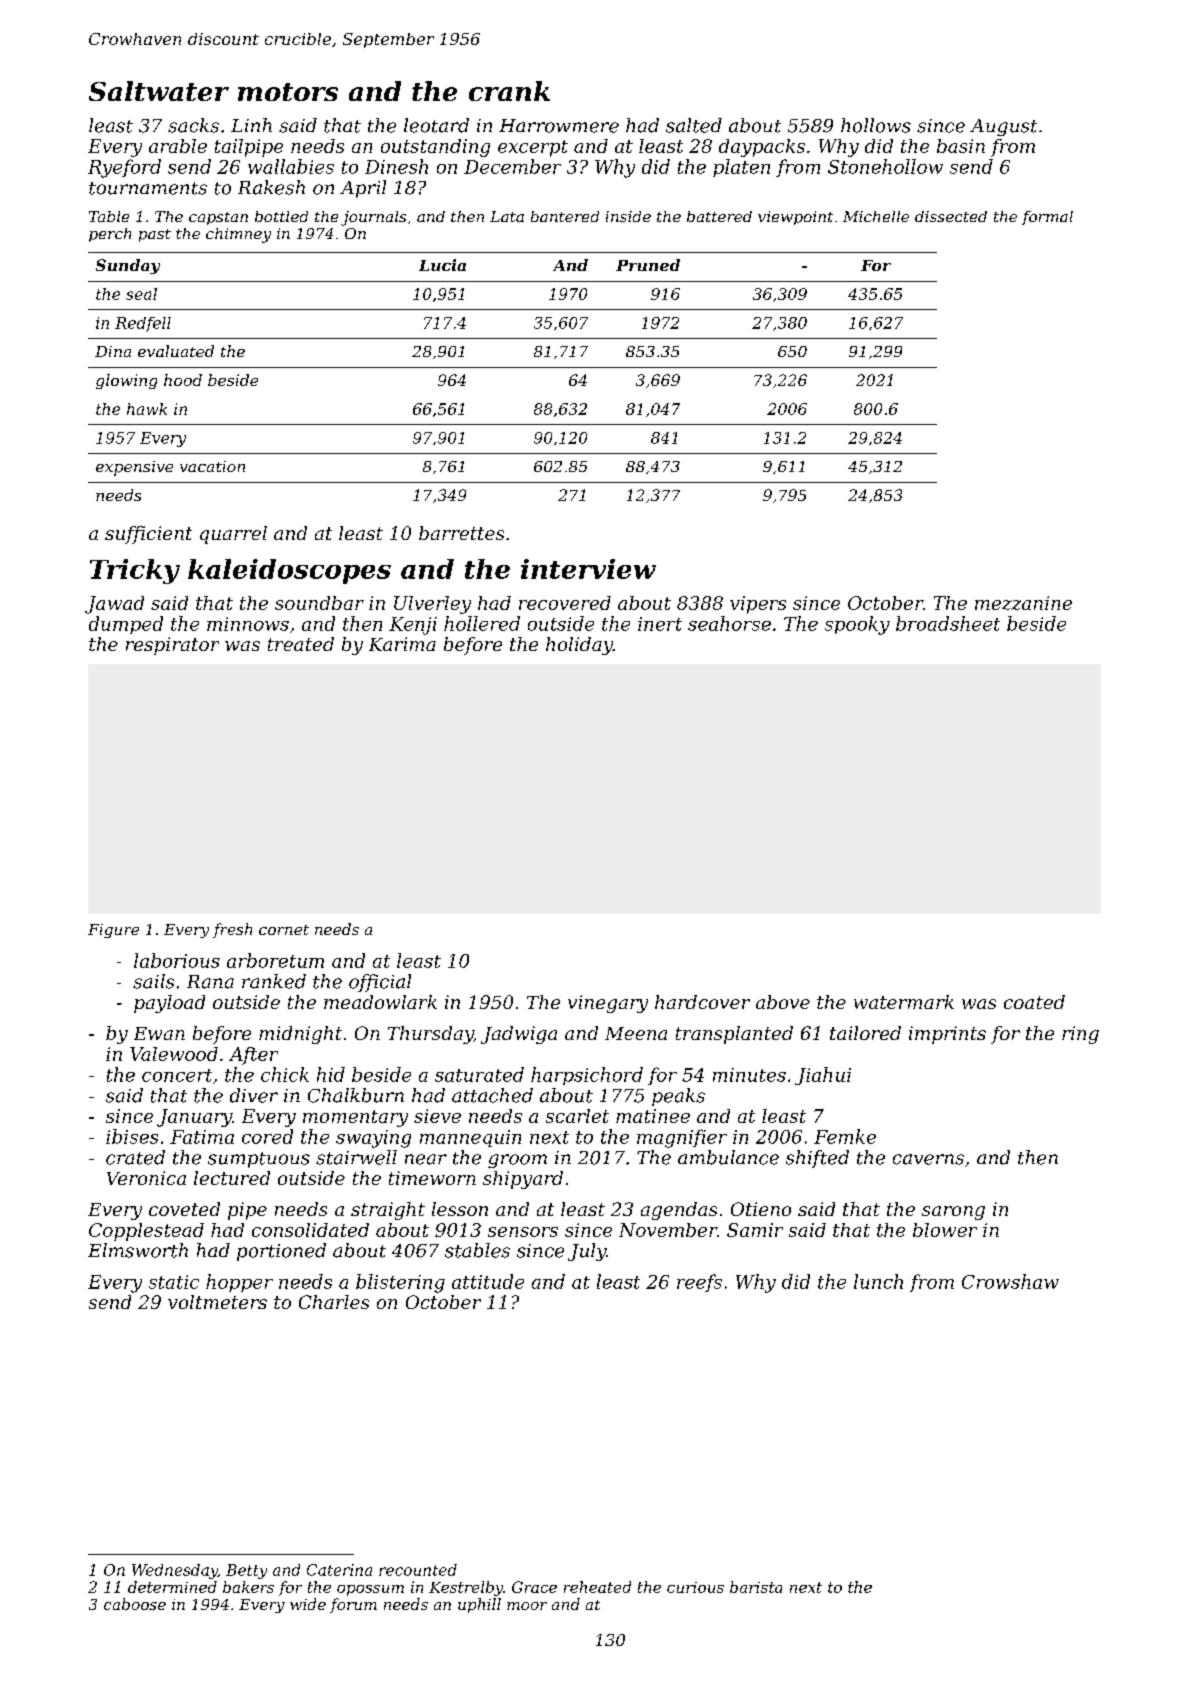  What do you see at coordinates (948, 623) in the document?
I see `broadsheet` at bounding box center [948, 623].
